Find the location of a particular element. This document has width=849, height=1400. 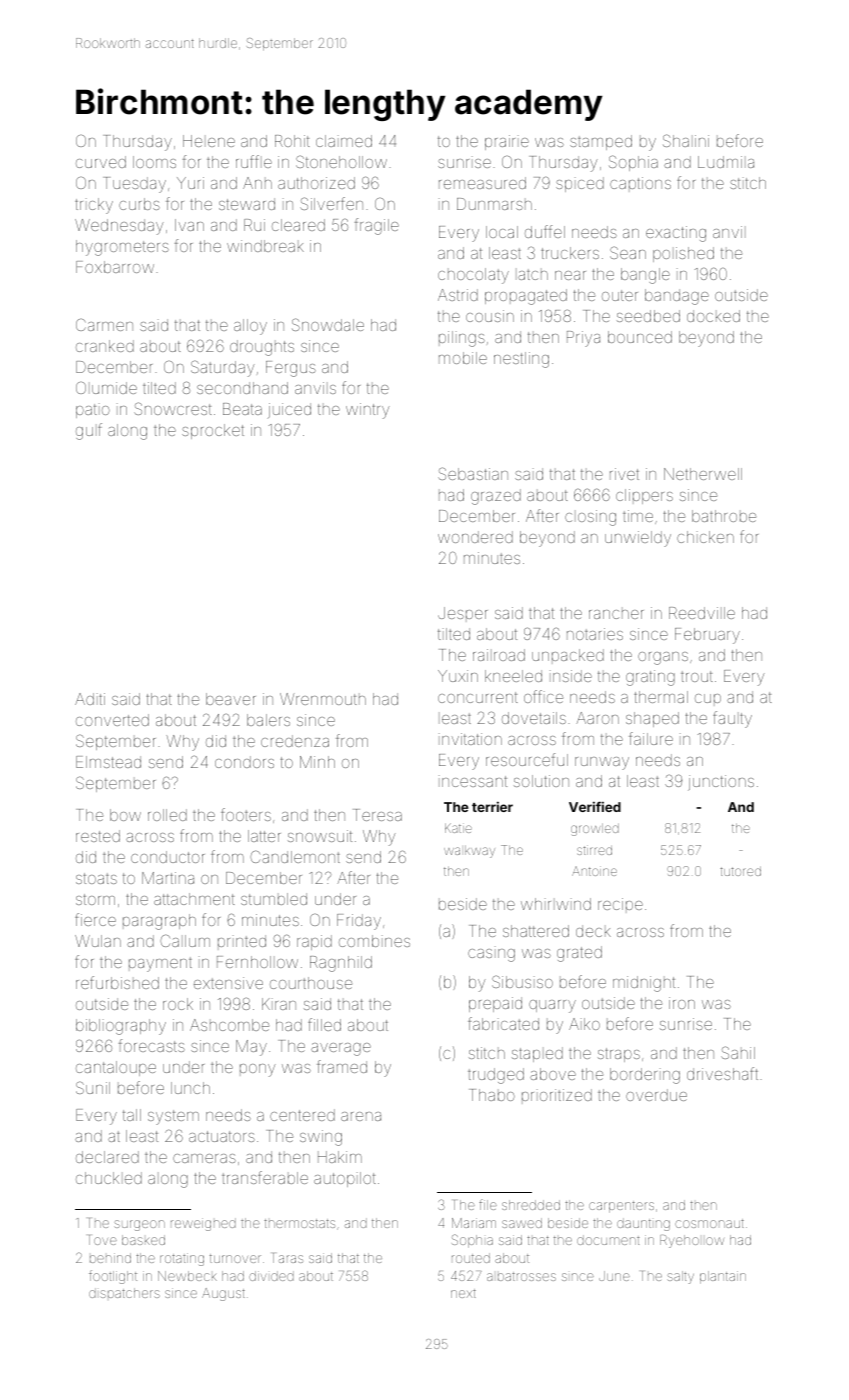

organs is located at coordinates (663, 658).
